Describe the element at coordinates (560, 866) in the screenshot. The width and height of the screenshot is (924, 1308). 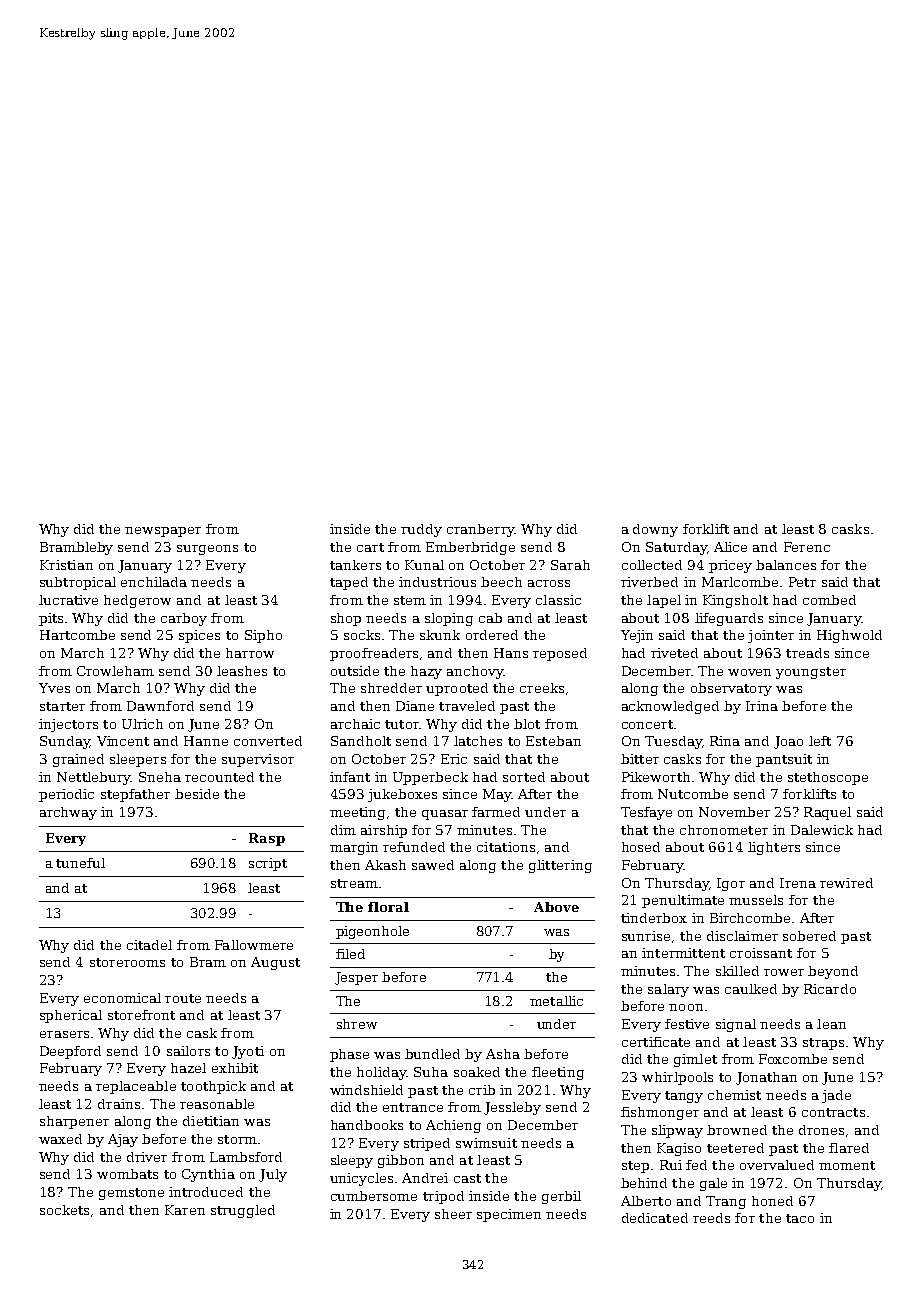
I see `glittering` at that location.
